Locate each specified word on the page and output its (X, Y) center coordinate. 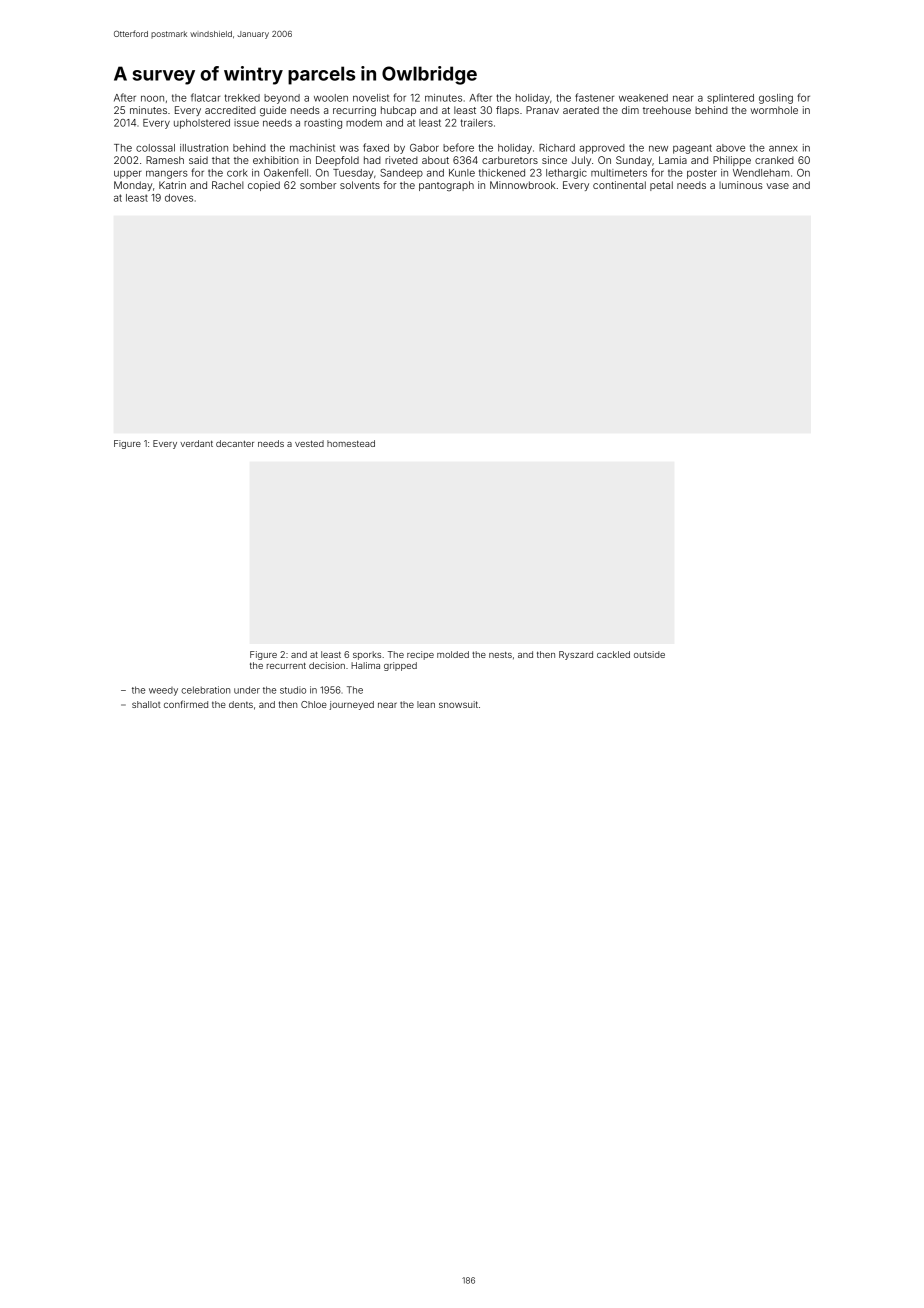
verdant (196, 443)
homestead (351, 443)
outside (649, 654)
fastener (594, 97)
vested (309, 443)
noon (152, 98)
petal (661, 186)
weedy (163, 691)
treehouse (667, 110)
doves (179, 198)
